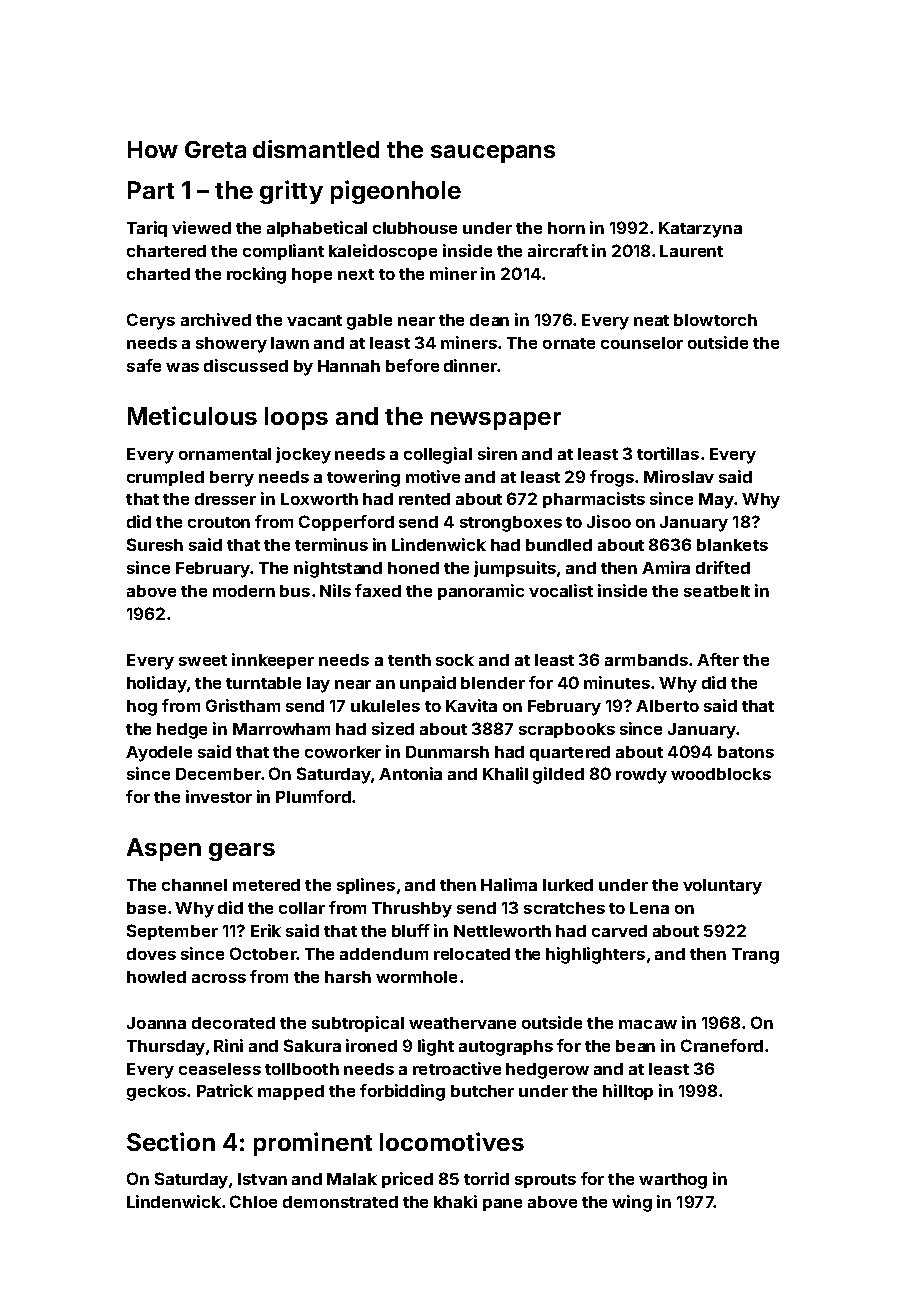 Image resolution: width=908 pixels, height=1316 pixels. What do you see at coordinates (424, 499) in the screenshot?
I see `rented` at bounding box center [424, 499].
